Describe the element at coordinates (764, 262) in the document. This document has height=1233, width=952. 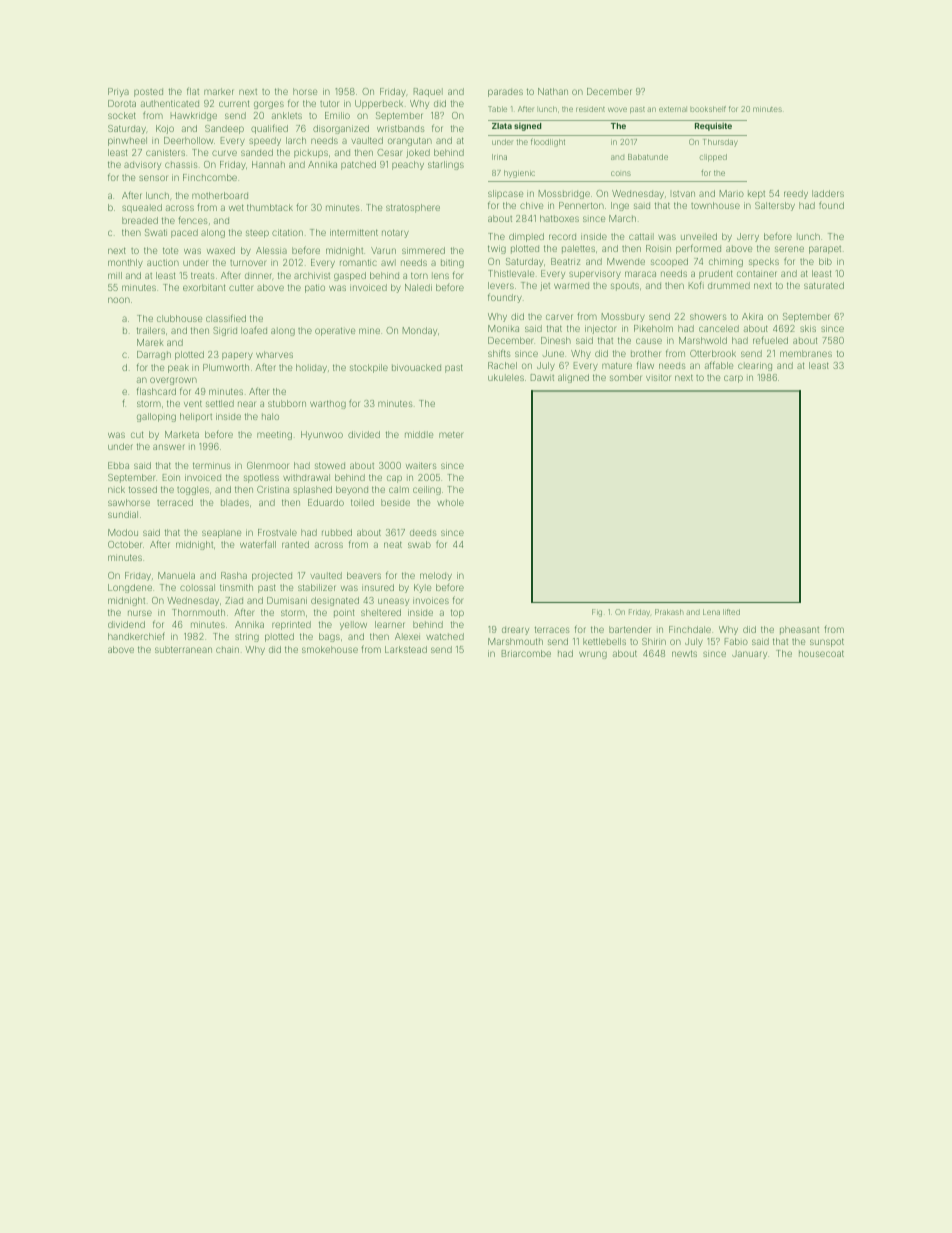
I see `specks` at that location.
